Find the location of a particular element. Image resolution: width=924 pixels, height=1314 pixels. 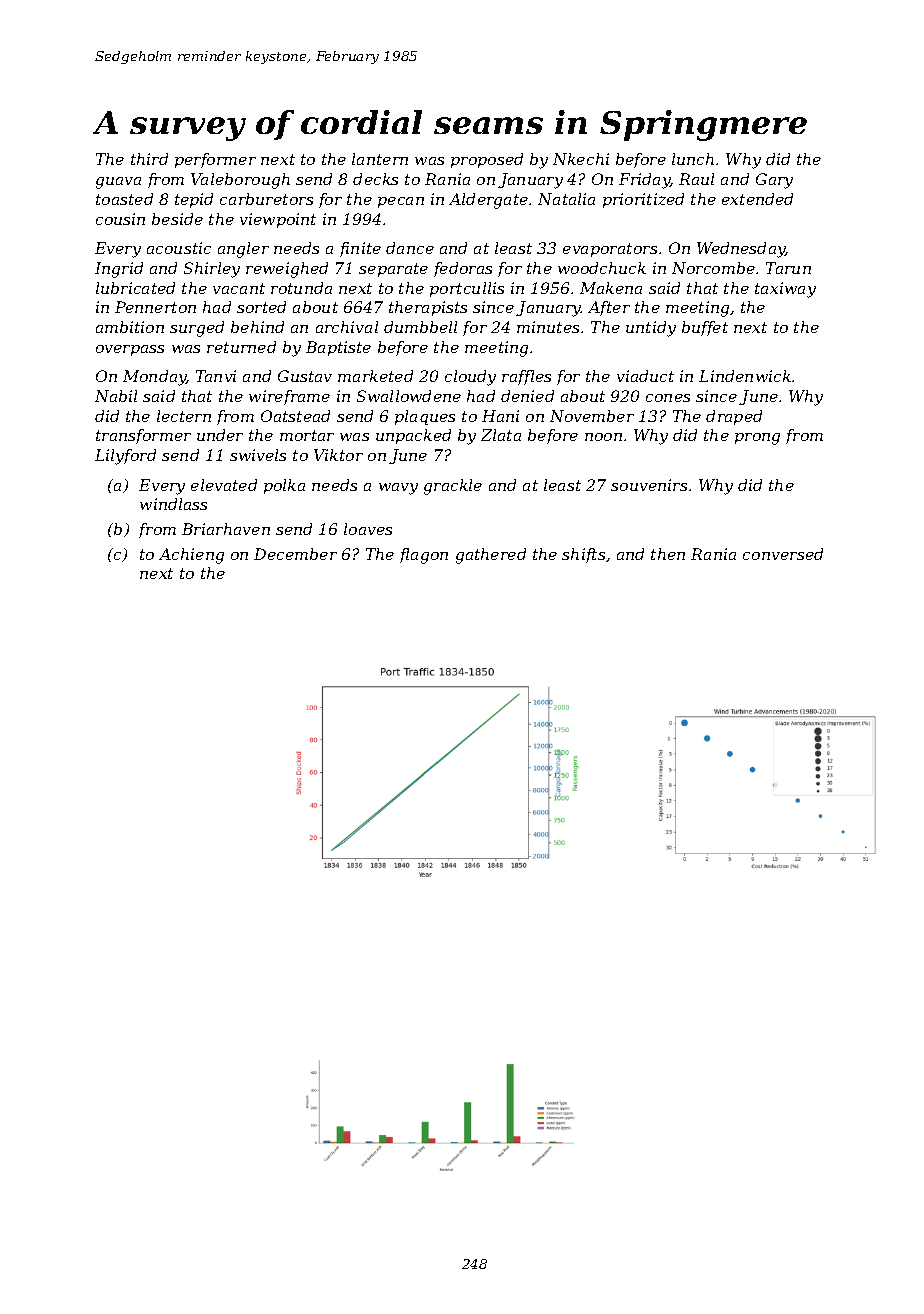

Achieng is located at coordinates (191, 556).
